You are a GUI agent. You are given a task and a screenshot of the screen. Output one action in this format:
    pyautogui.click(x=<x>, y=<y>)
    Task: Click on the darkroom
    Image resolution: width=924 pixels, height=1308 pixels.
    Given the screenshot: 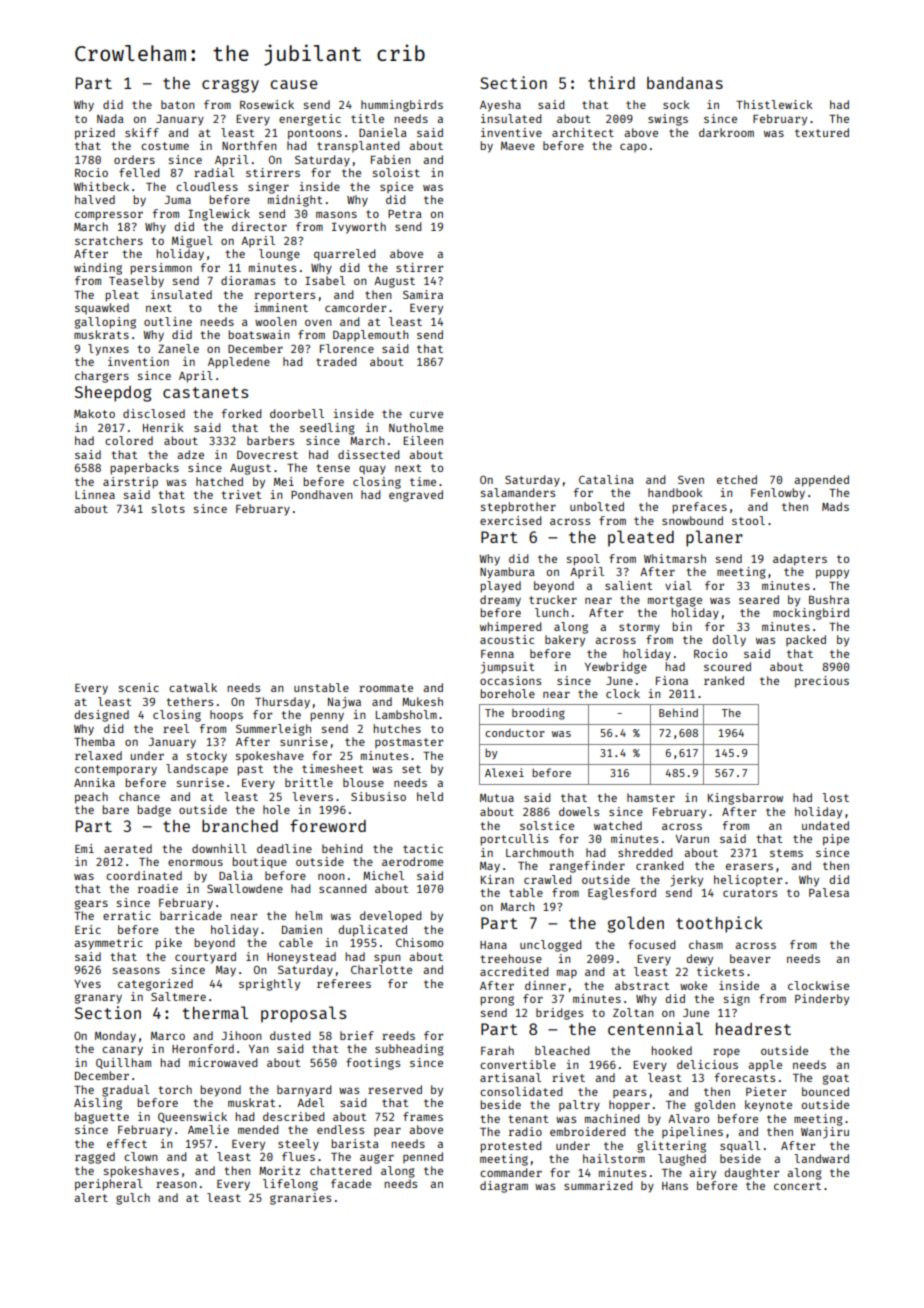 What is the action you would take?
    pyautogui.click(x=726, y=132)
